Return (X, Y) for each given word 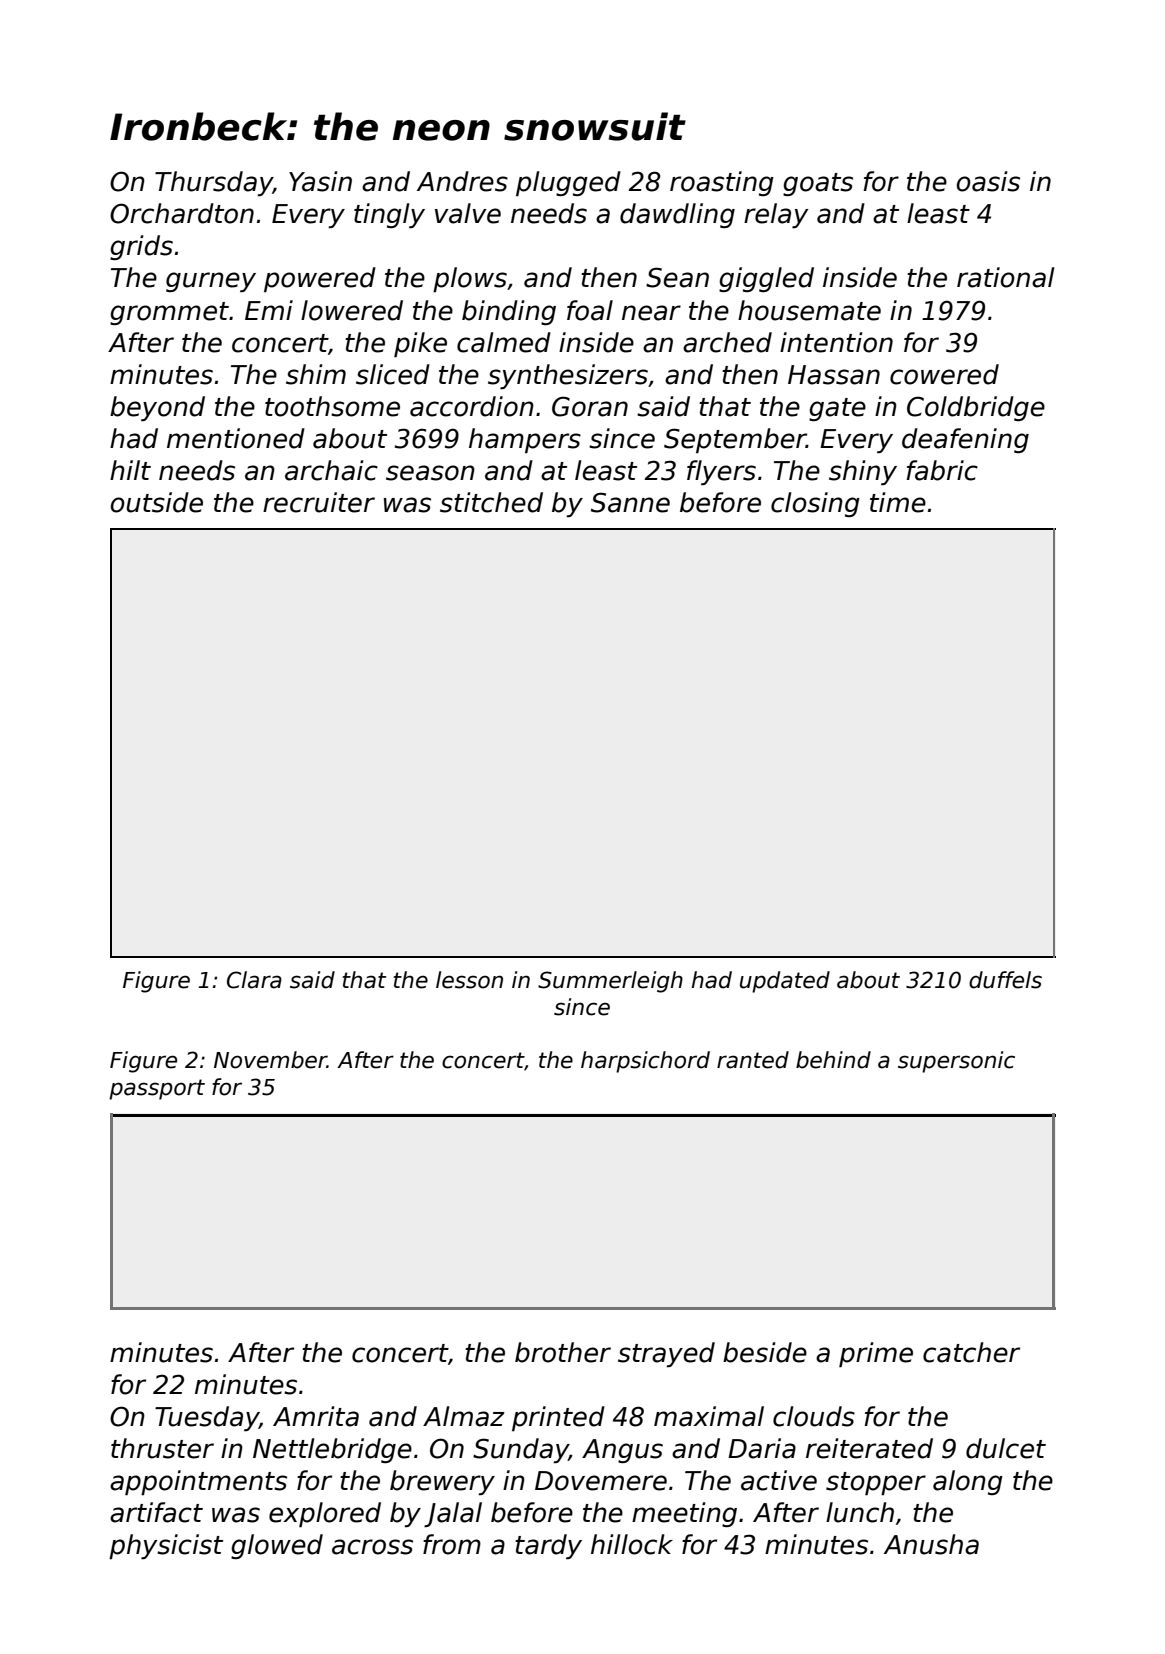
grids (141, 247)
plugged (568, 183)
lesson (469, 980)
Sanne (630, 502)
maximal (709, 1416)
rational (1005, 277)
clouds (814, 1416)
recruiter (319, 502)
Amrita (316, 1416)
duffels (1005, 980)
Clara (254, 980)
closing (815, 504)
